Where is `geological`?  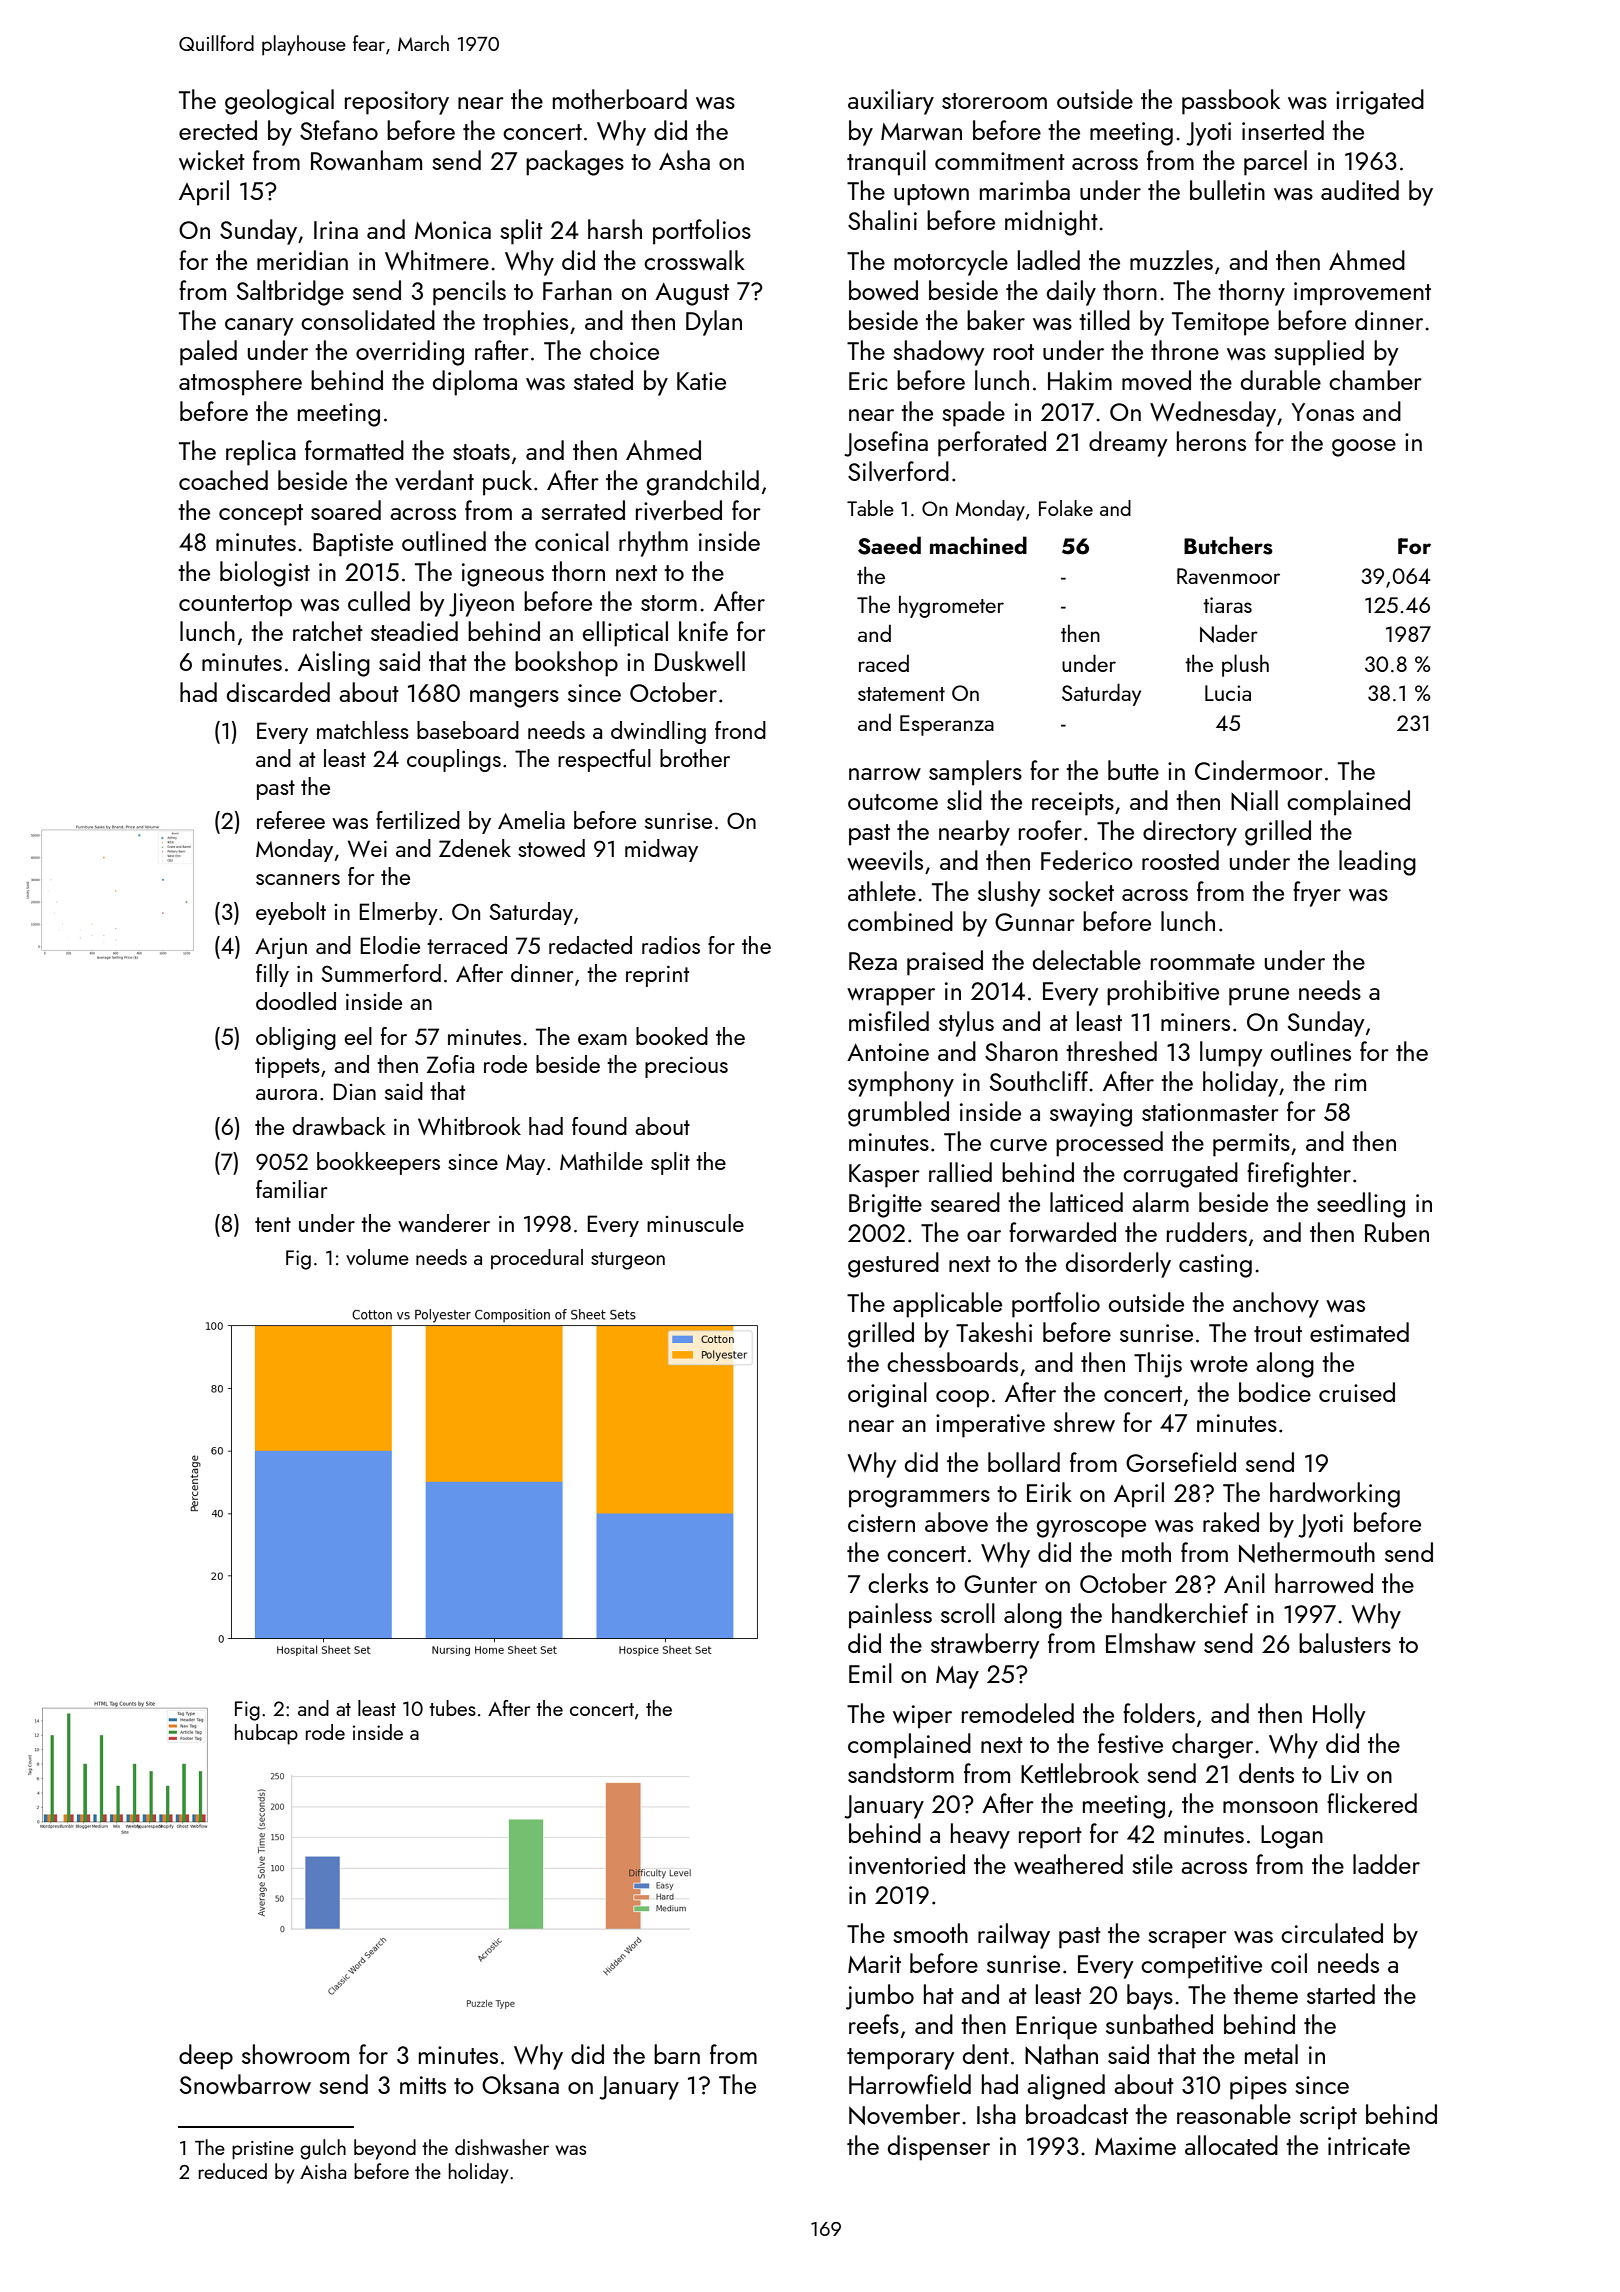
geological is located at coordinates (279, 102).
